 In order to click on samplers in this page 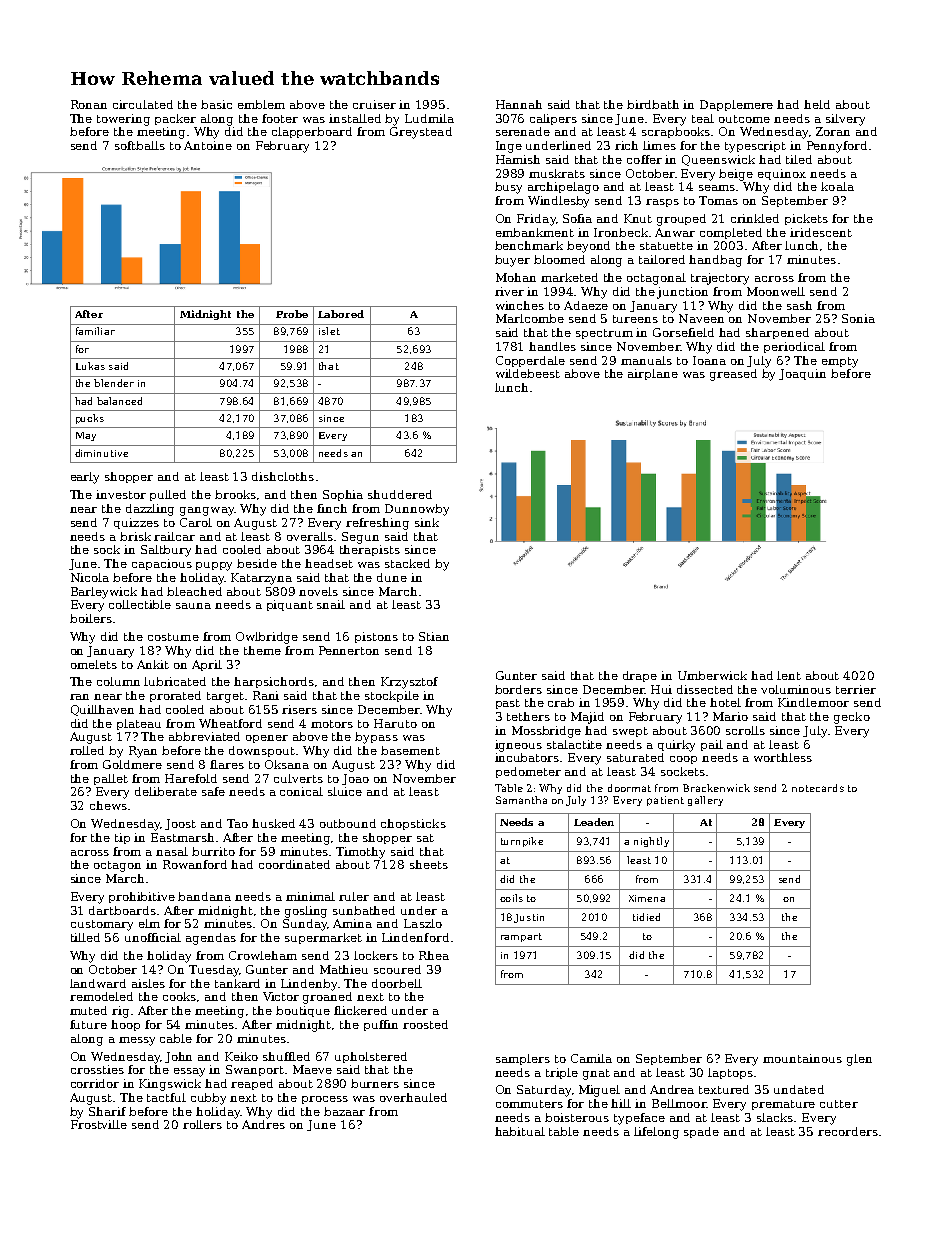, I will do `click(523, 1059)`.
